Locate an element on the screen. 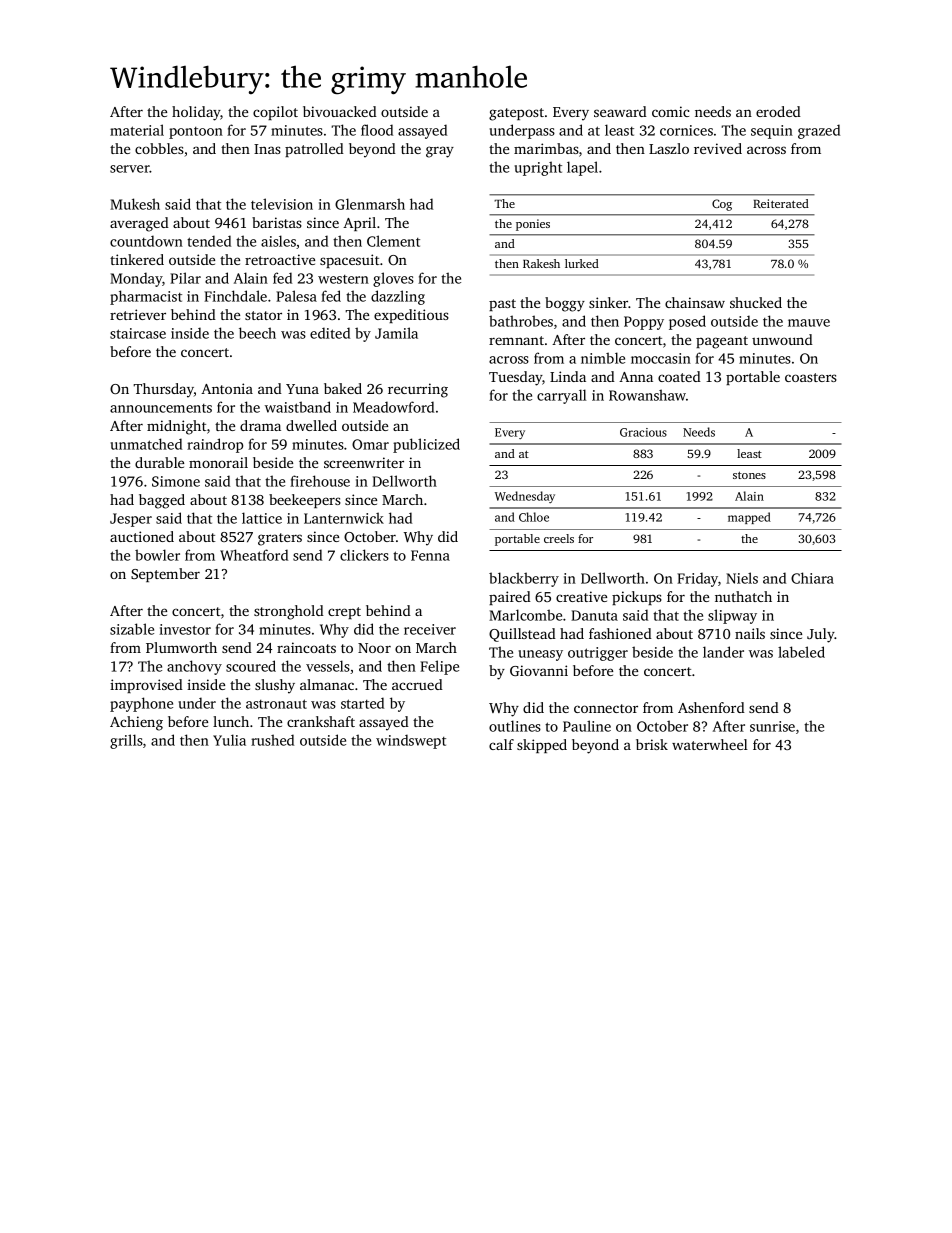 The height and width of the screenshot is (1233, 952). stones is located at coordinates (749, 475).
